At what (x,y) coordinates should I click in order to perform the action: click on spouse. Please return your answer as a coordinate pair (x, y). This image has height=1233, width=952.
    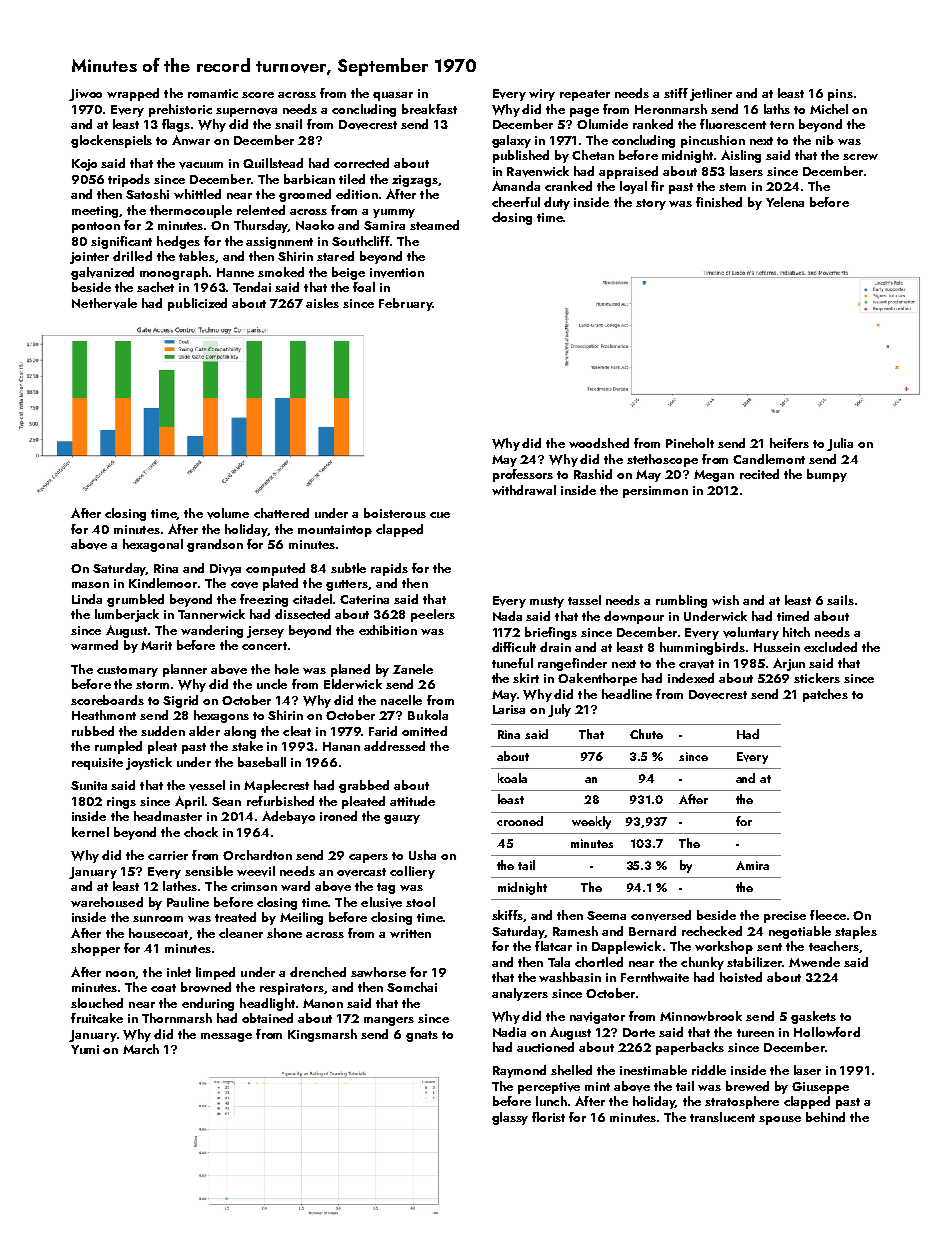
    Looking at the image, I should click on (780, 1120).
